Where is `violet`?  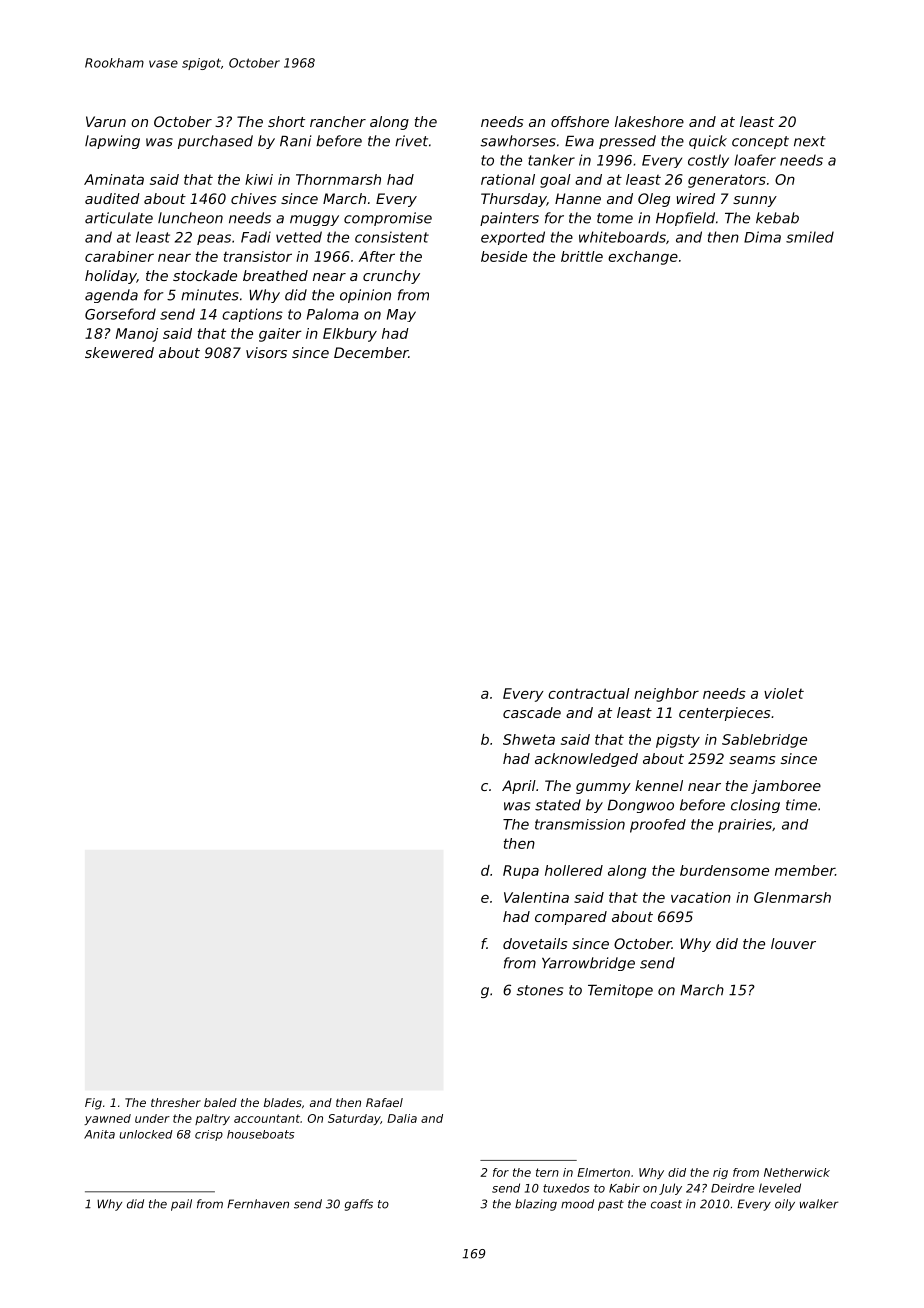 violet is located at coordinates (784, 693).
